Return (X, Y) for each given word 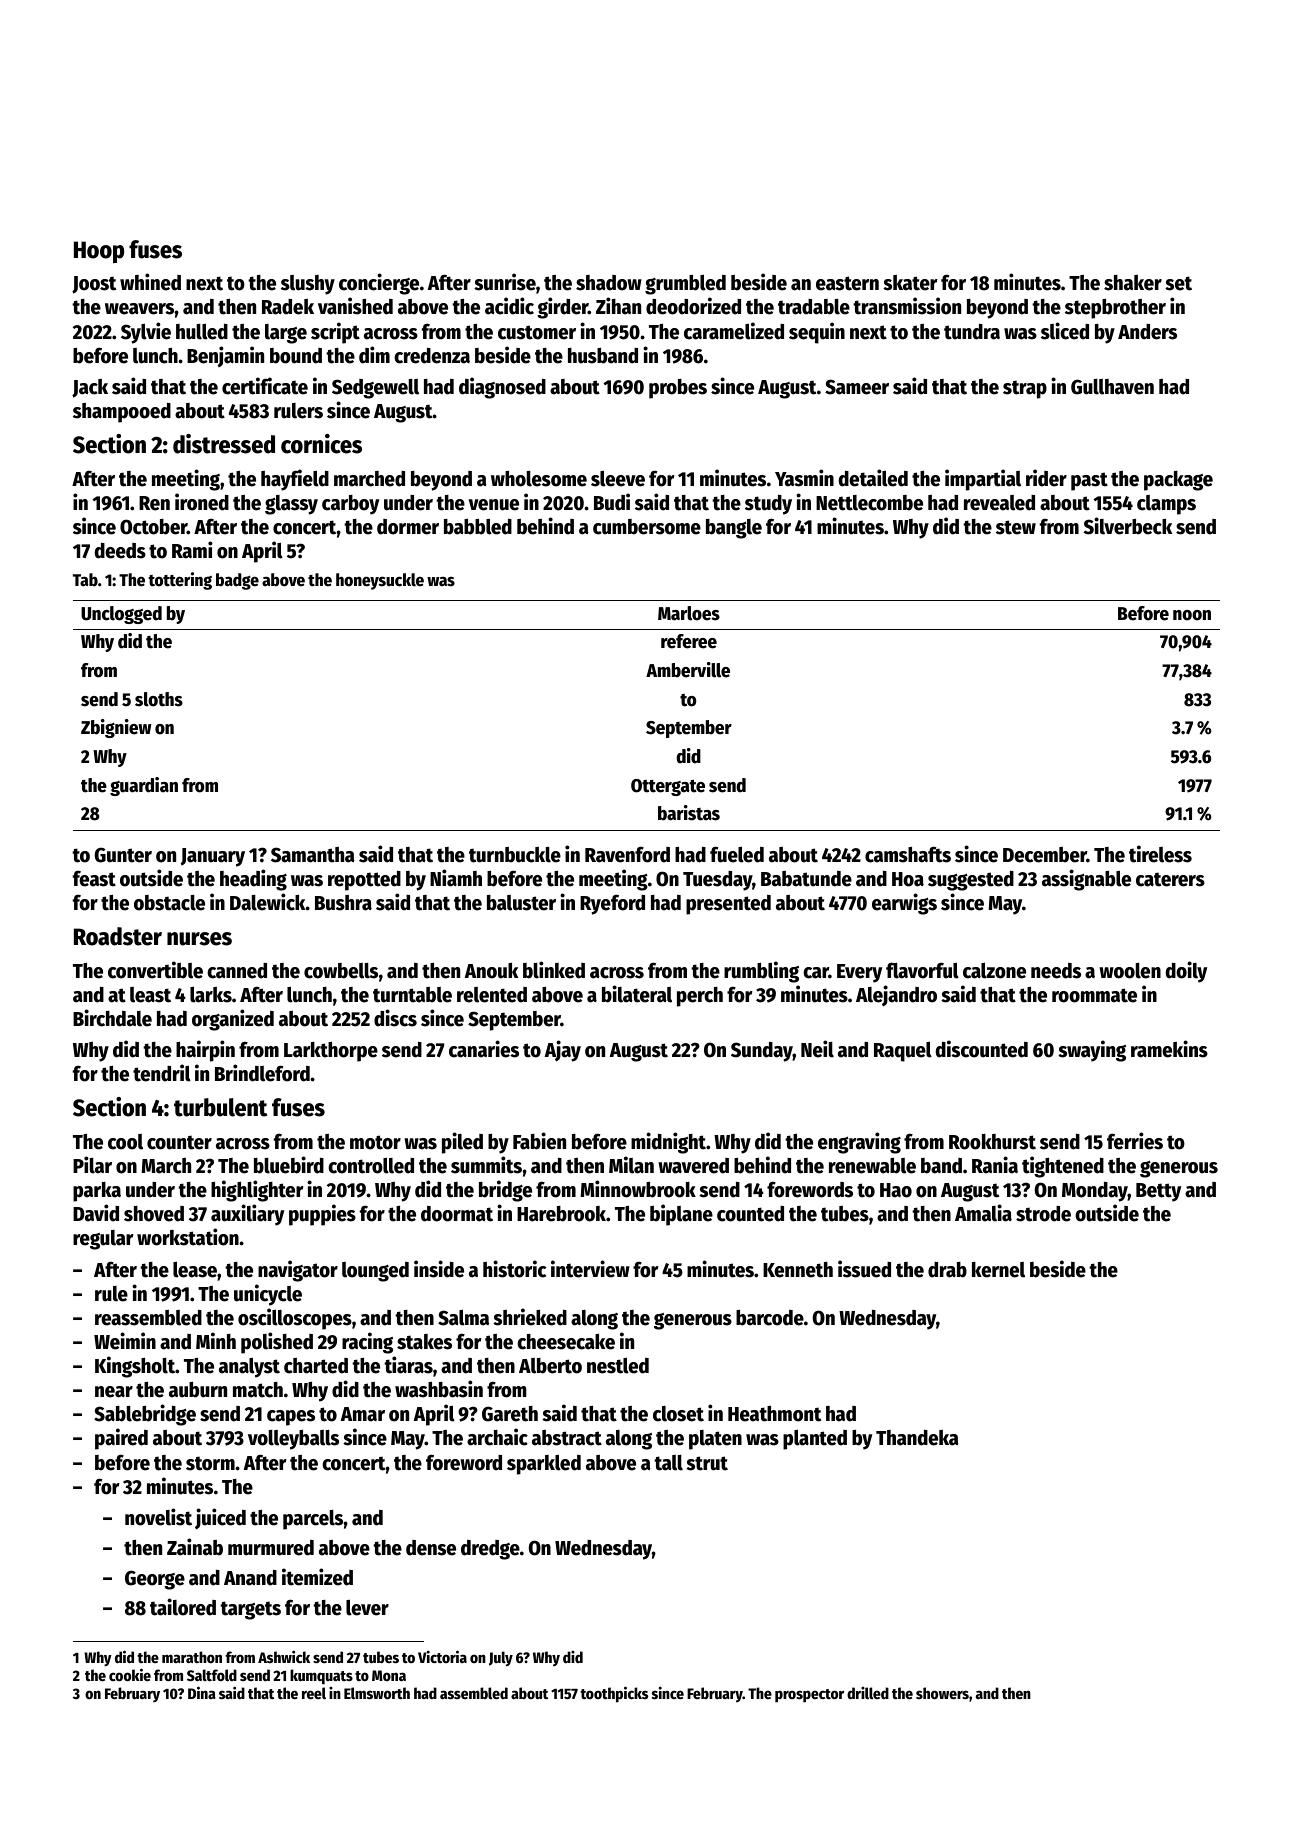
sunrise (505, 282)
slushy (308, 285)
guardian (144, 786)
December (1045, 855)
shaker (1133, 283)
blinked (554, 970)
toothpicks (614, 1694)
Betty (1158, 1192)
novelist (158, 1517)
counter (179, 1142)
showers (942, 1693)
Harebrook (561, 1214)
